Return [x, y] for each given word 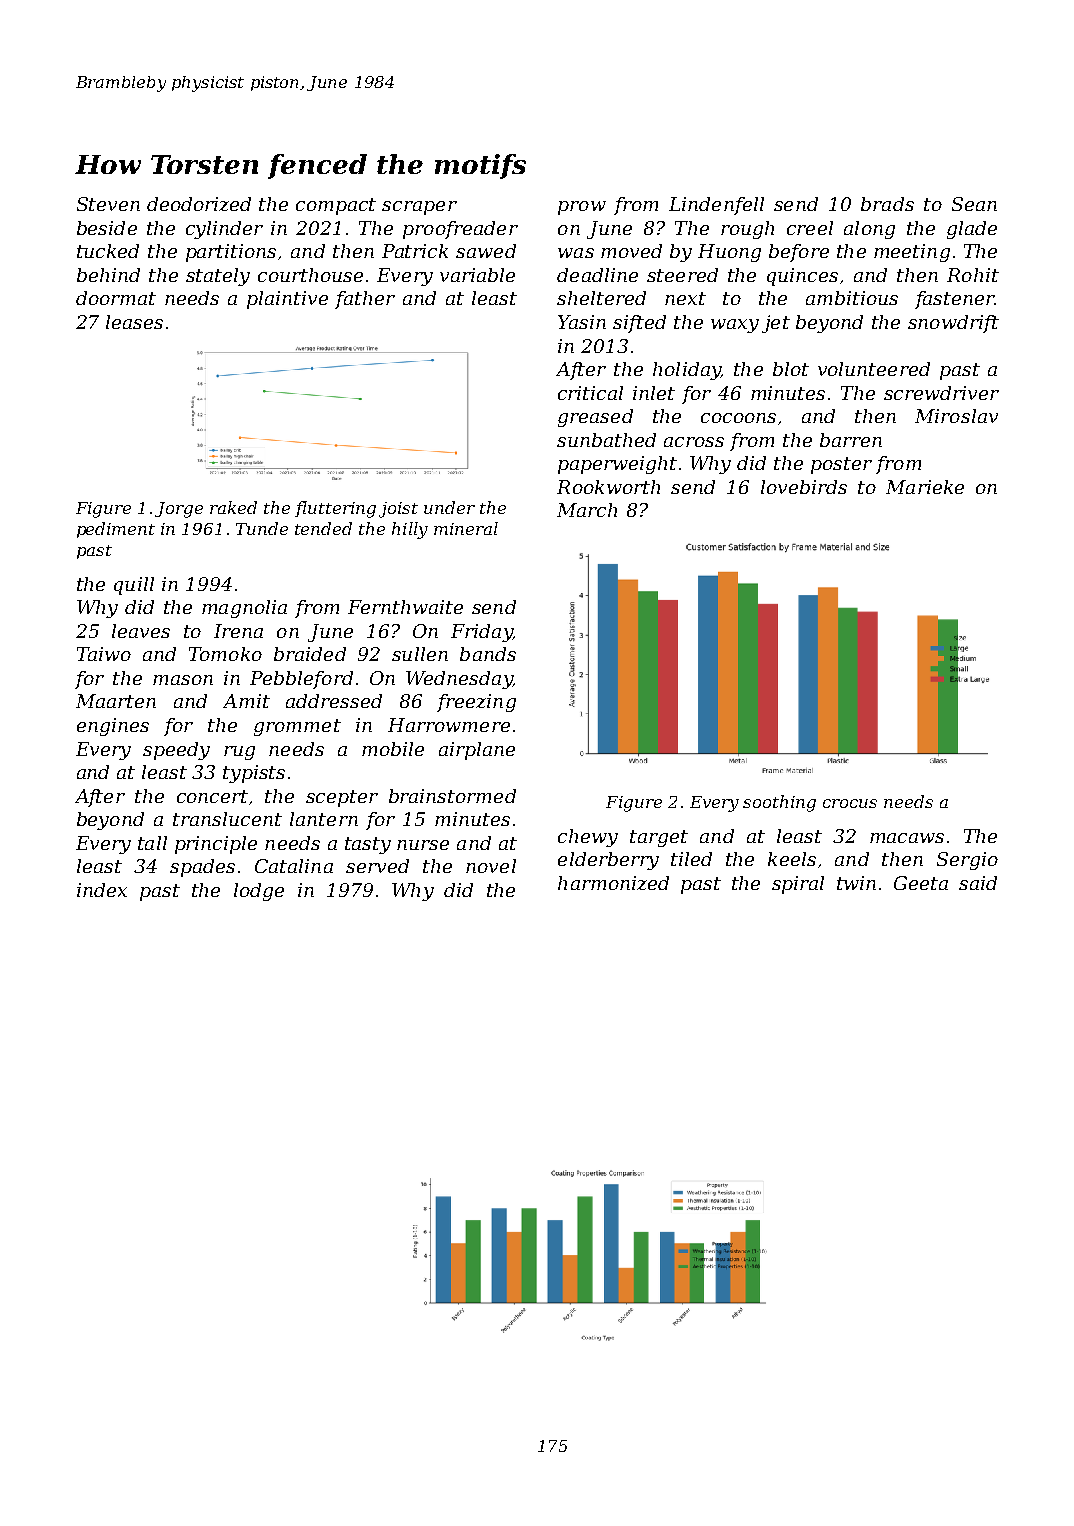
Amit [246, 701]
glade [972, 230]
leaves [141, 631]
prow [582, 208]
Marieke [925, 487]
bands [488, 654]
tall [152, 843]
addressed [334, 701]
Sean [974, 204]
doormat [116, 298]
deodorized [199, 204]
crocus [850, 803]
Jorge [179, 510]
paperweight [617, 465]
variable [477, 275]
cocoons [738, 418]
